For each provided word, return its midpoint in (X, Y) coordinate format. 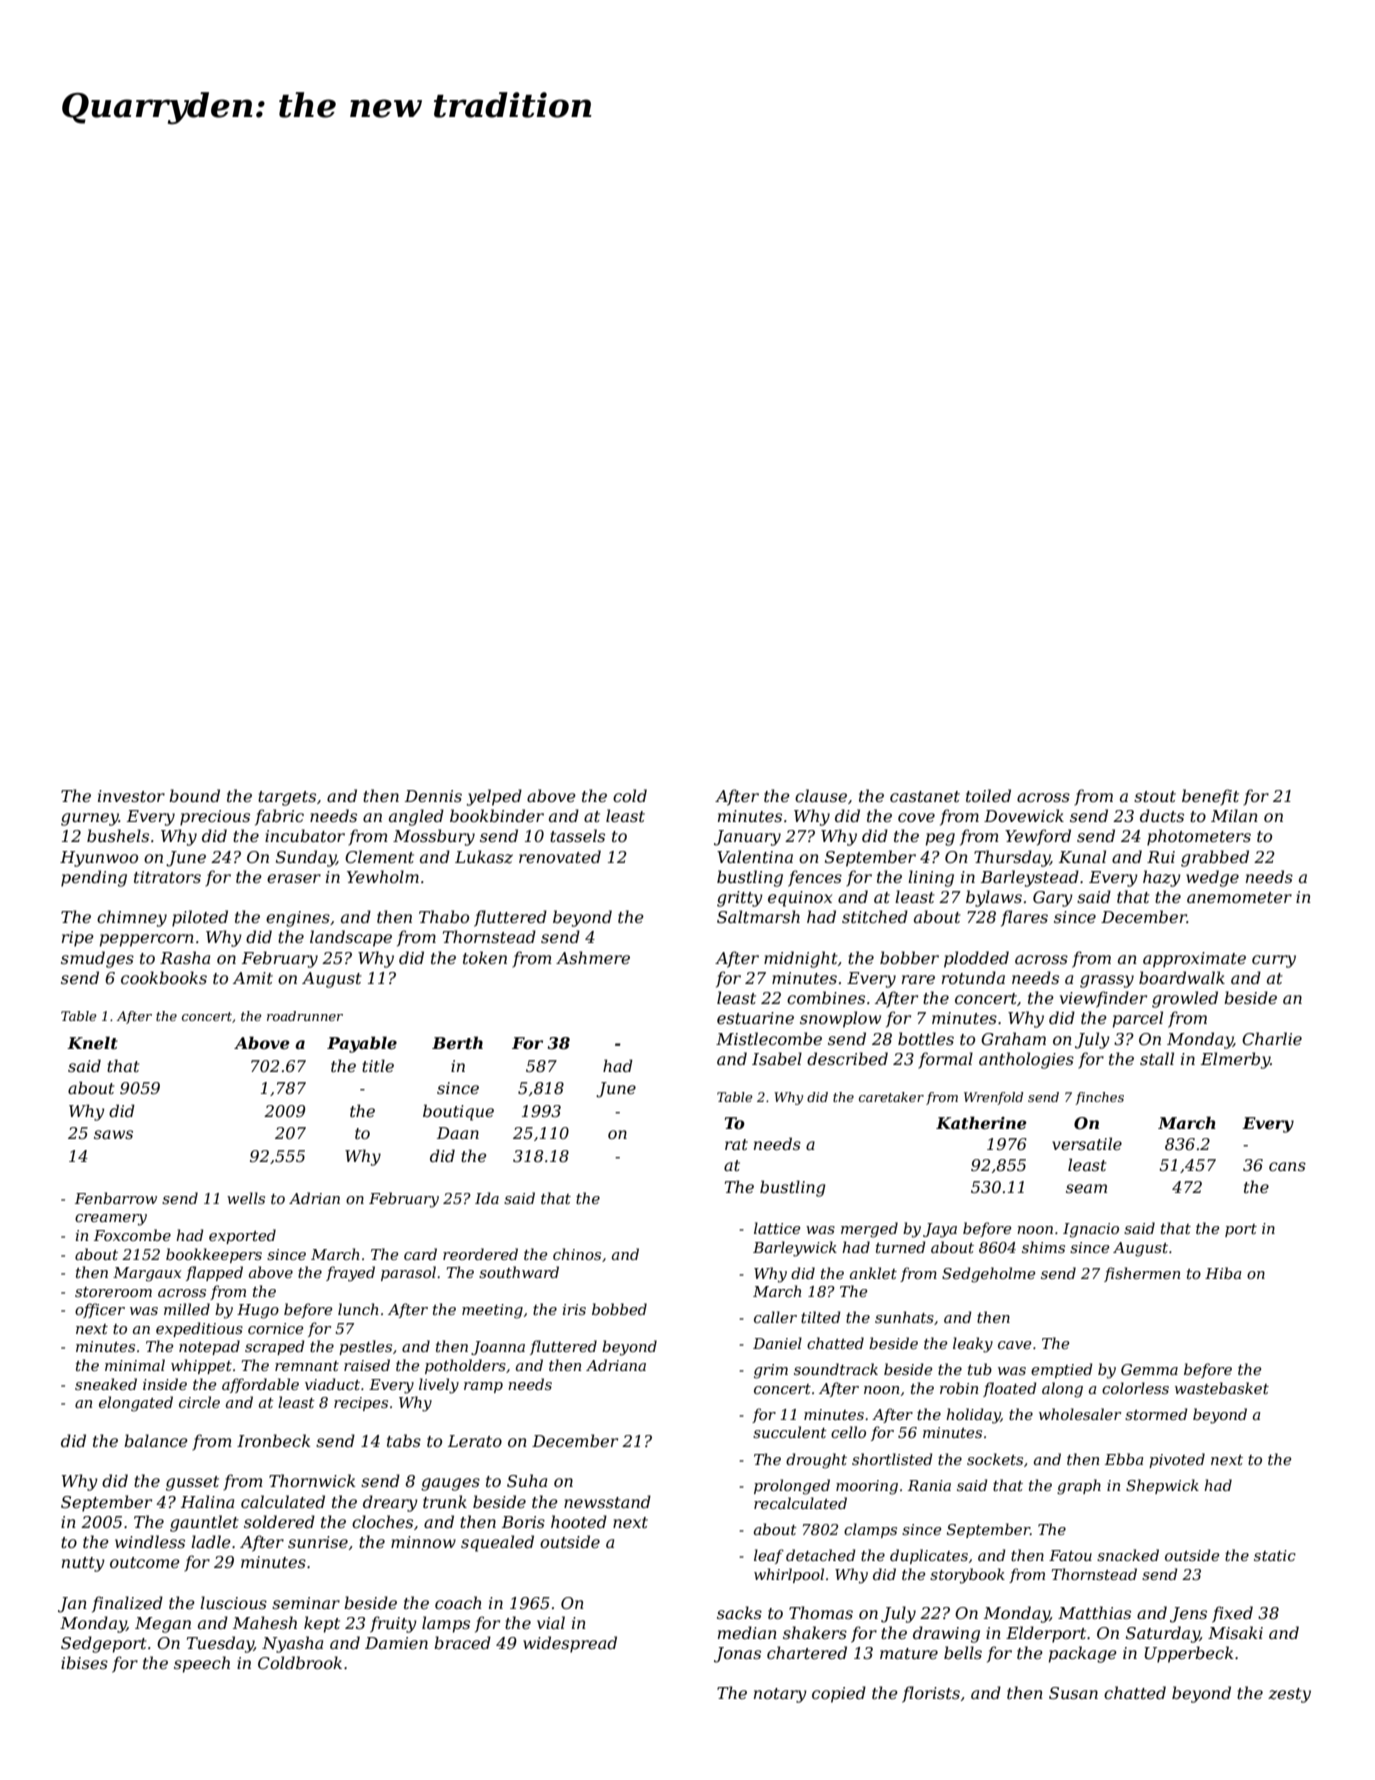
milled (187, 1309)
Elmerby (1235, 1060)
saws (113, 1134)
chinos (577, 1254)
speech (202, 1664)
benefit (1210, 797)
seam (1086, 1188)
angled (416, 817)
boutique (458, 1112)
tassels (577, 835)
